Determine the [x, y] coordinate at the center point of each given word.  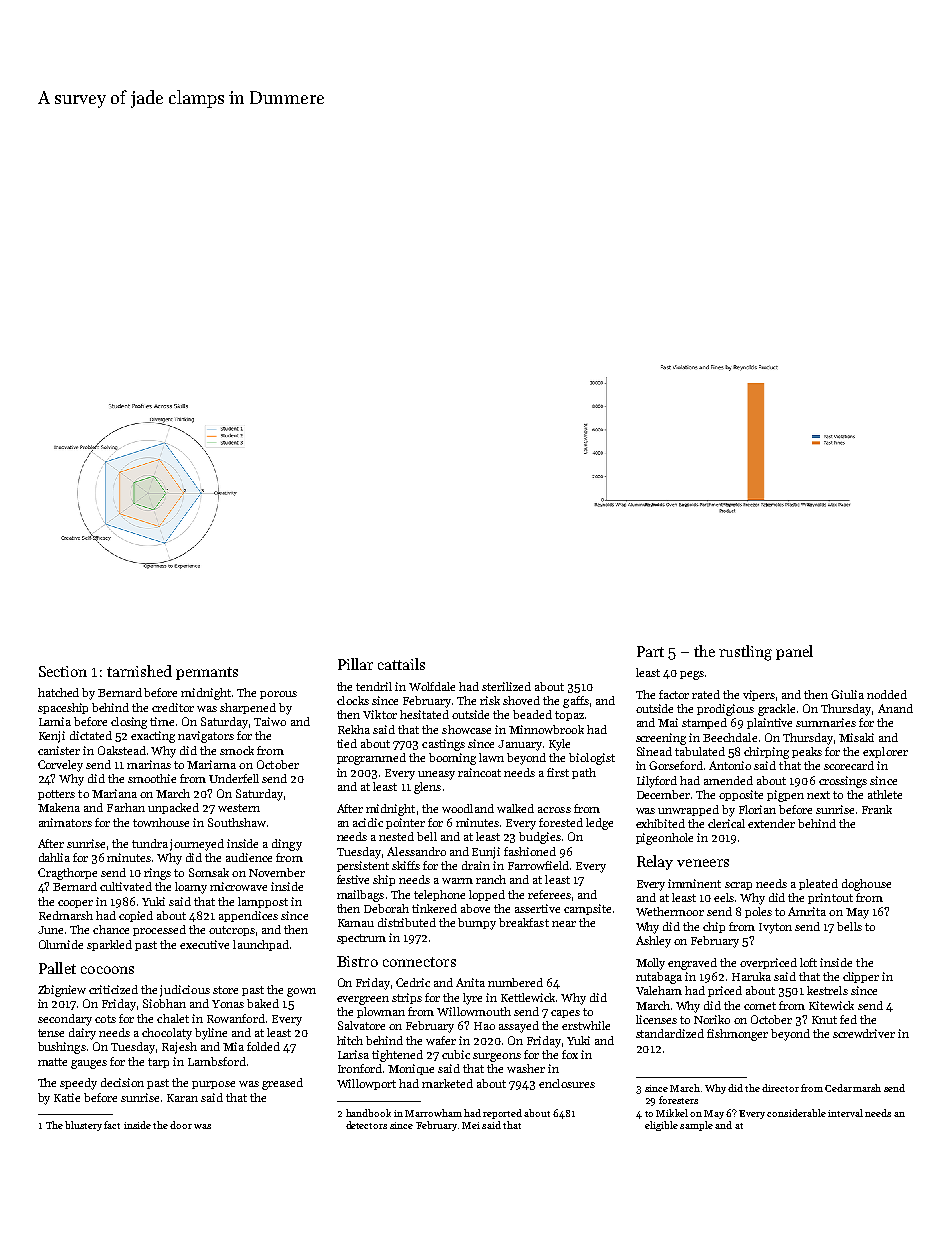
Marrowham [433, 1113]
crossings [843, 782]
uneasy [436, 775]
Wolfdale [432, 686]
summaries [826, 722]
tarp [158, 1063]
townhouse [161, 822]
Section [63, 671]
